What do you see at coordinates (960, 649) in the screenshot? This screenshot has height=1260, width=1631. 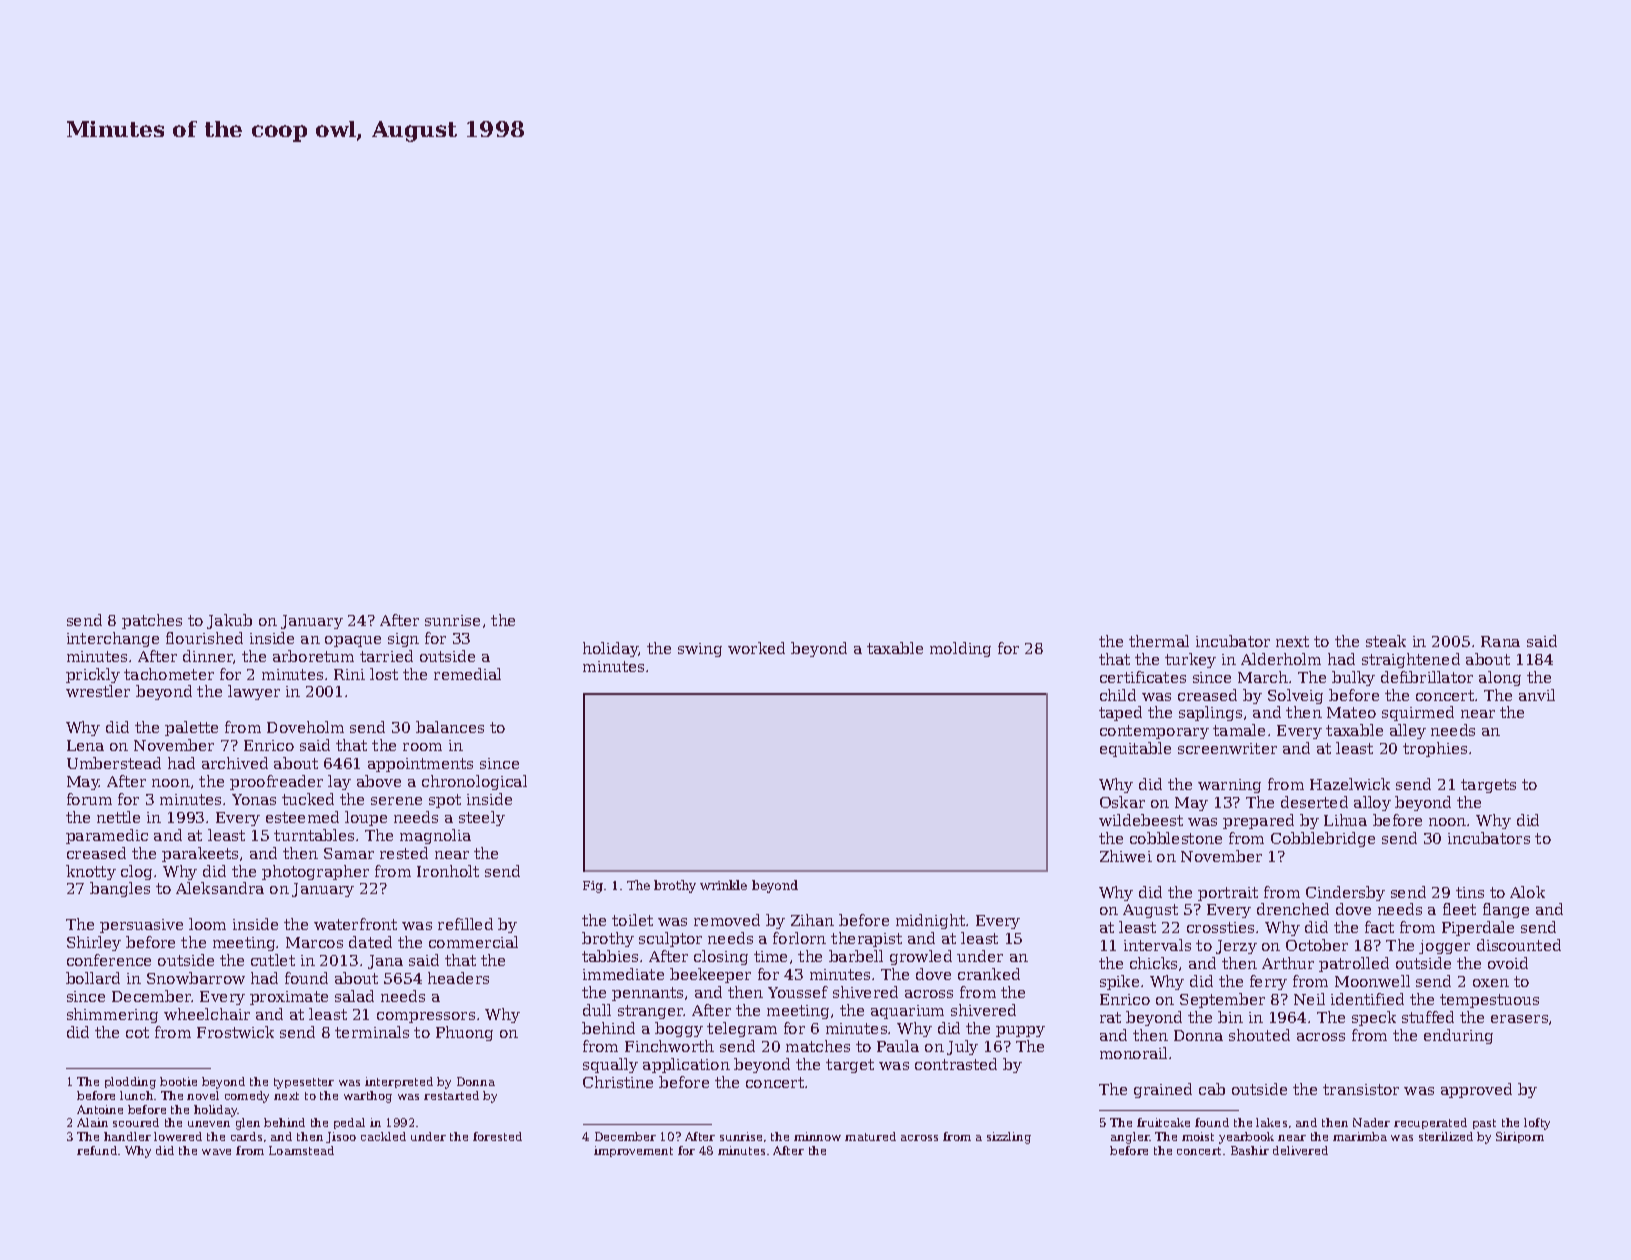 I see `molding` at bounding box center [960, 649].
